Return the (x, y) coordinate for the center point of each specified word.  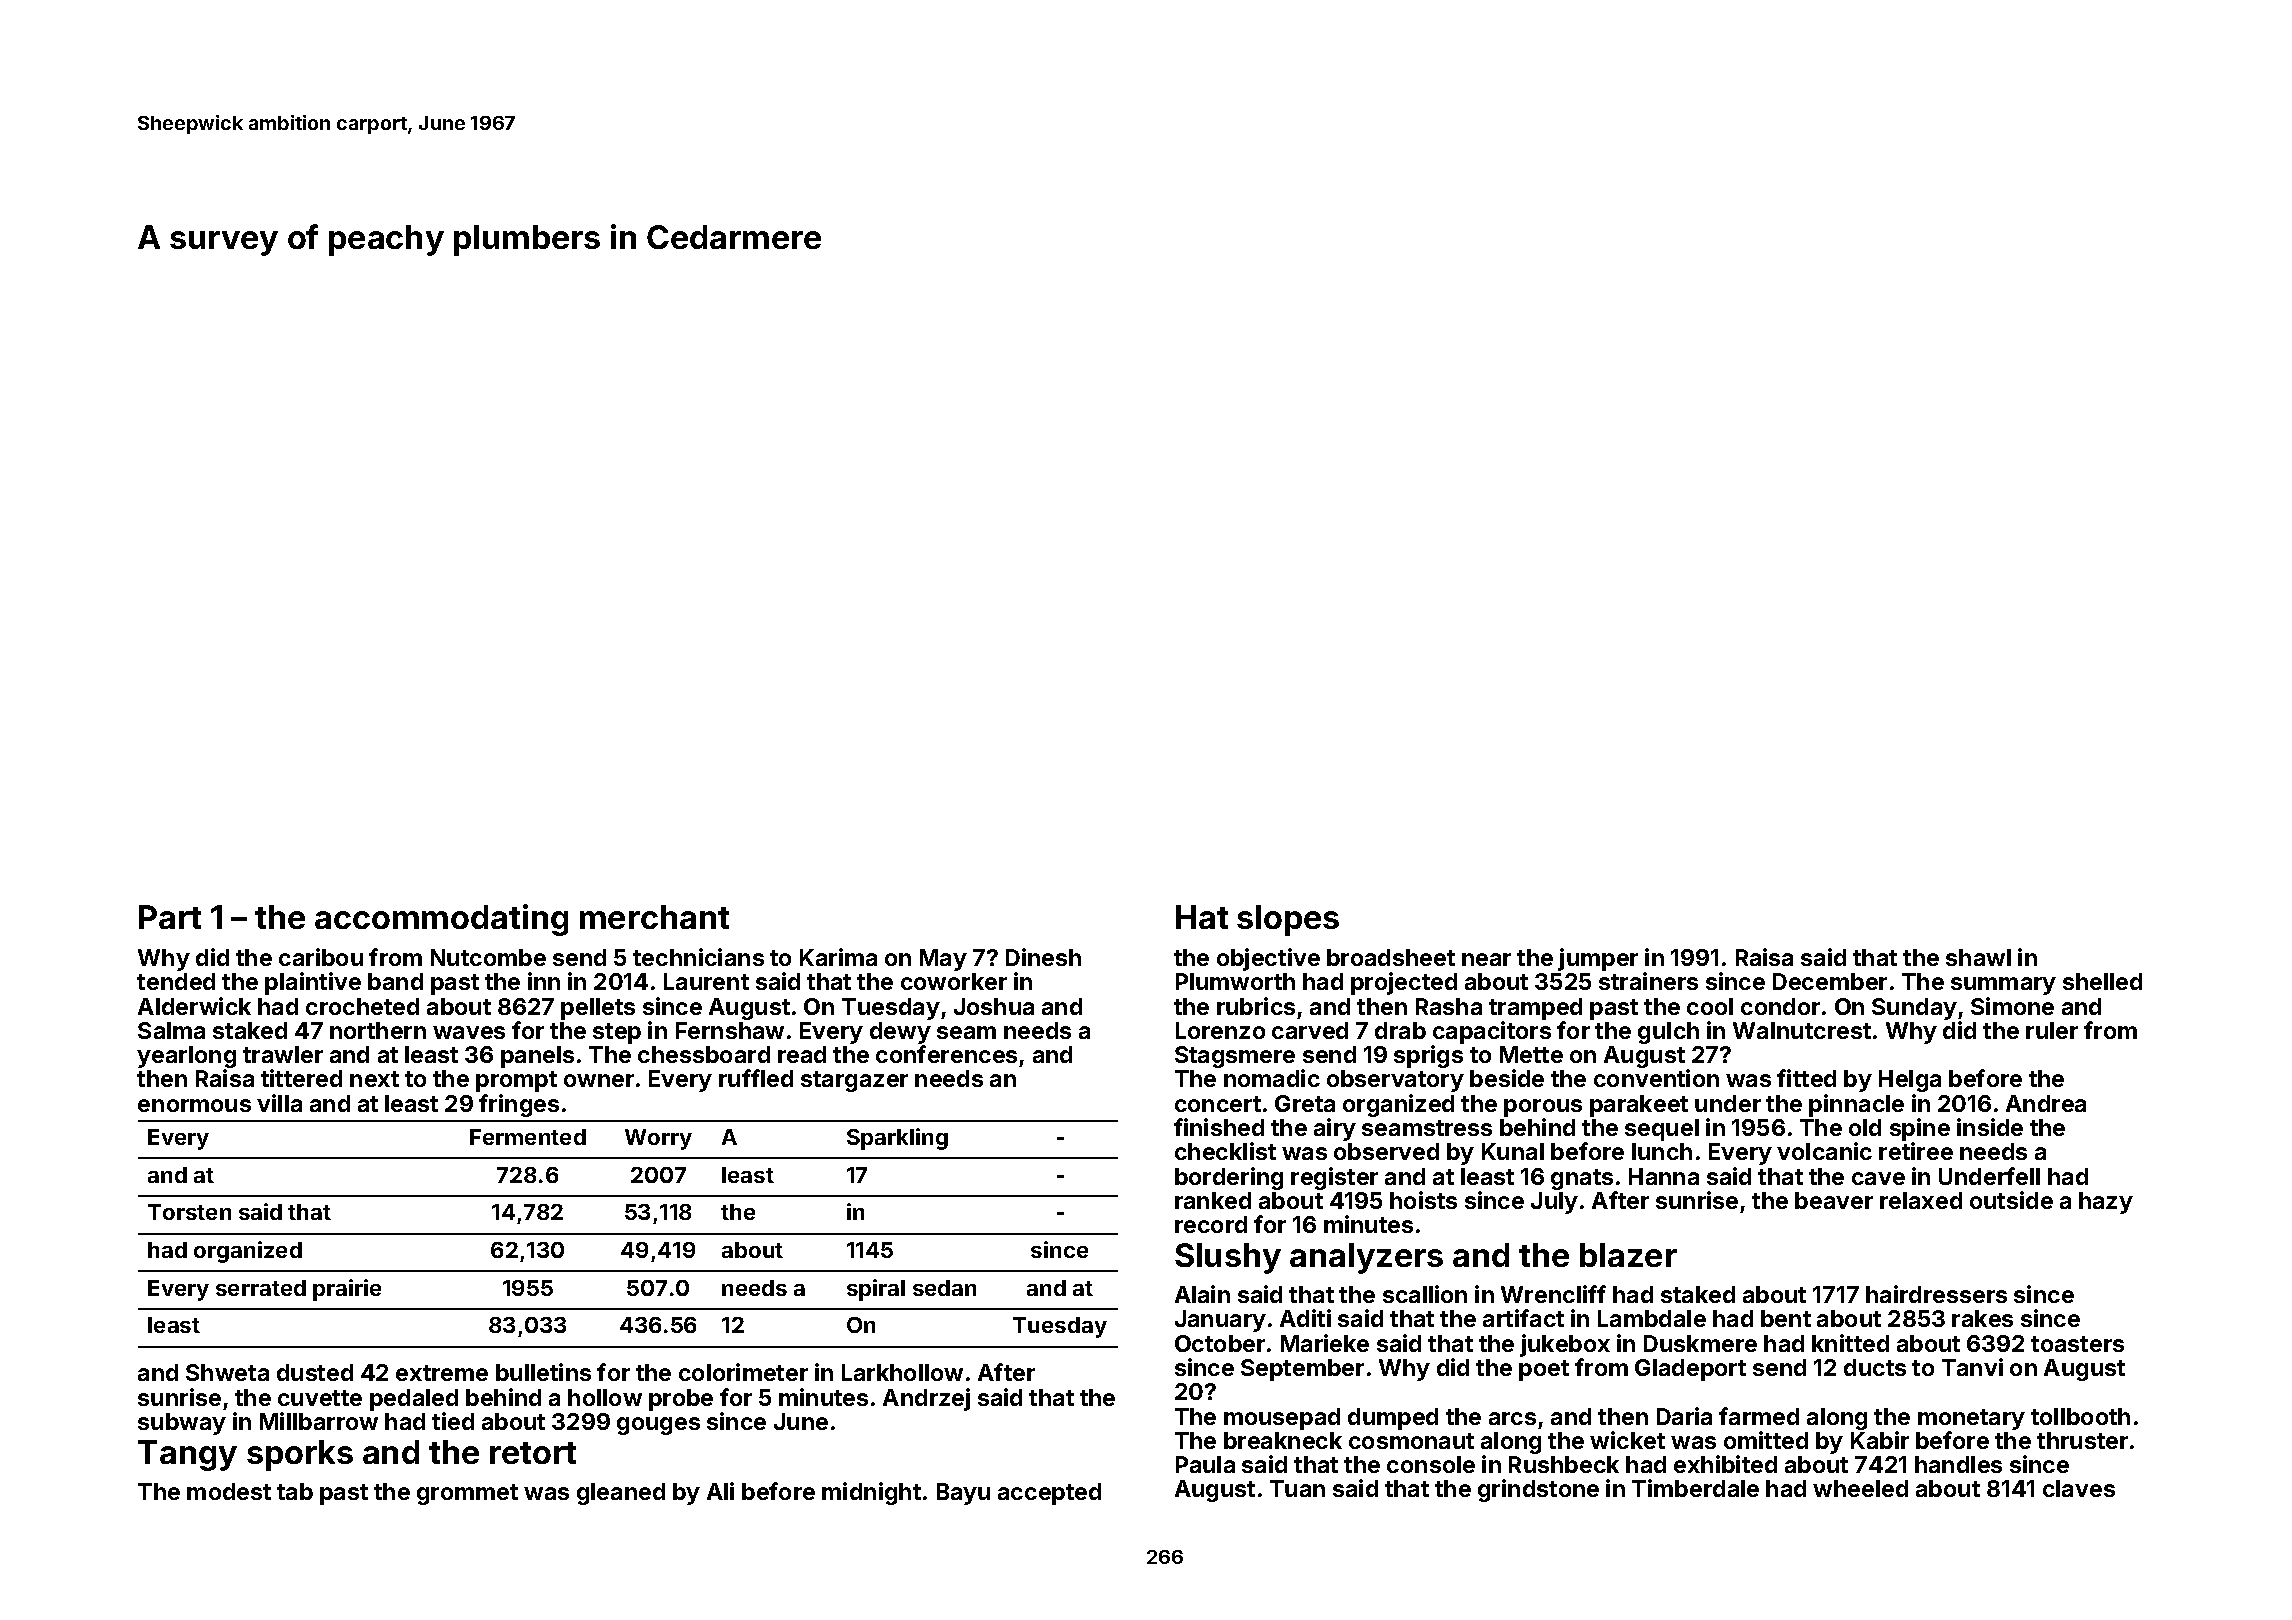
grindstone (1538, 1490)
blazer (1628, 1255)
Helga (1910, 1081)
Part (170, 917)
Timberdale (1695, 1488)
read (802, 1054)
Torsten (189, 1212)
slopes (1288, 920)
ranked (1213, 1200)
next (374, 1079)
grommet (467, 1494)
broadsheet (1391, 957)
